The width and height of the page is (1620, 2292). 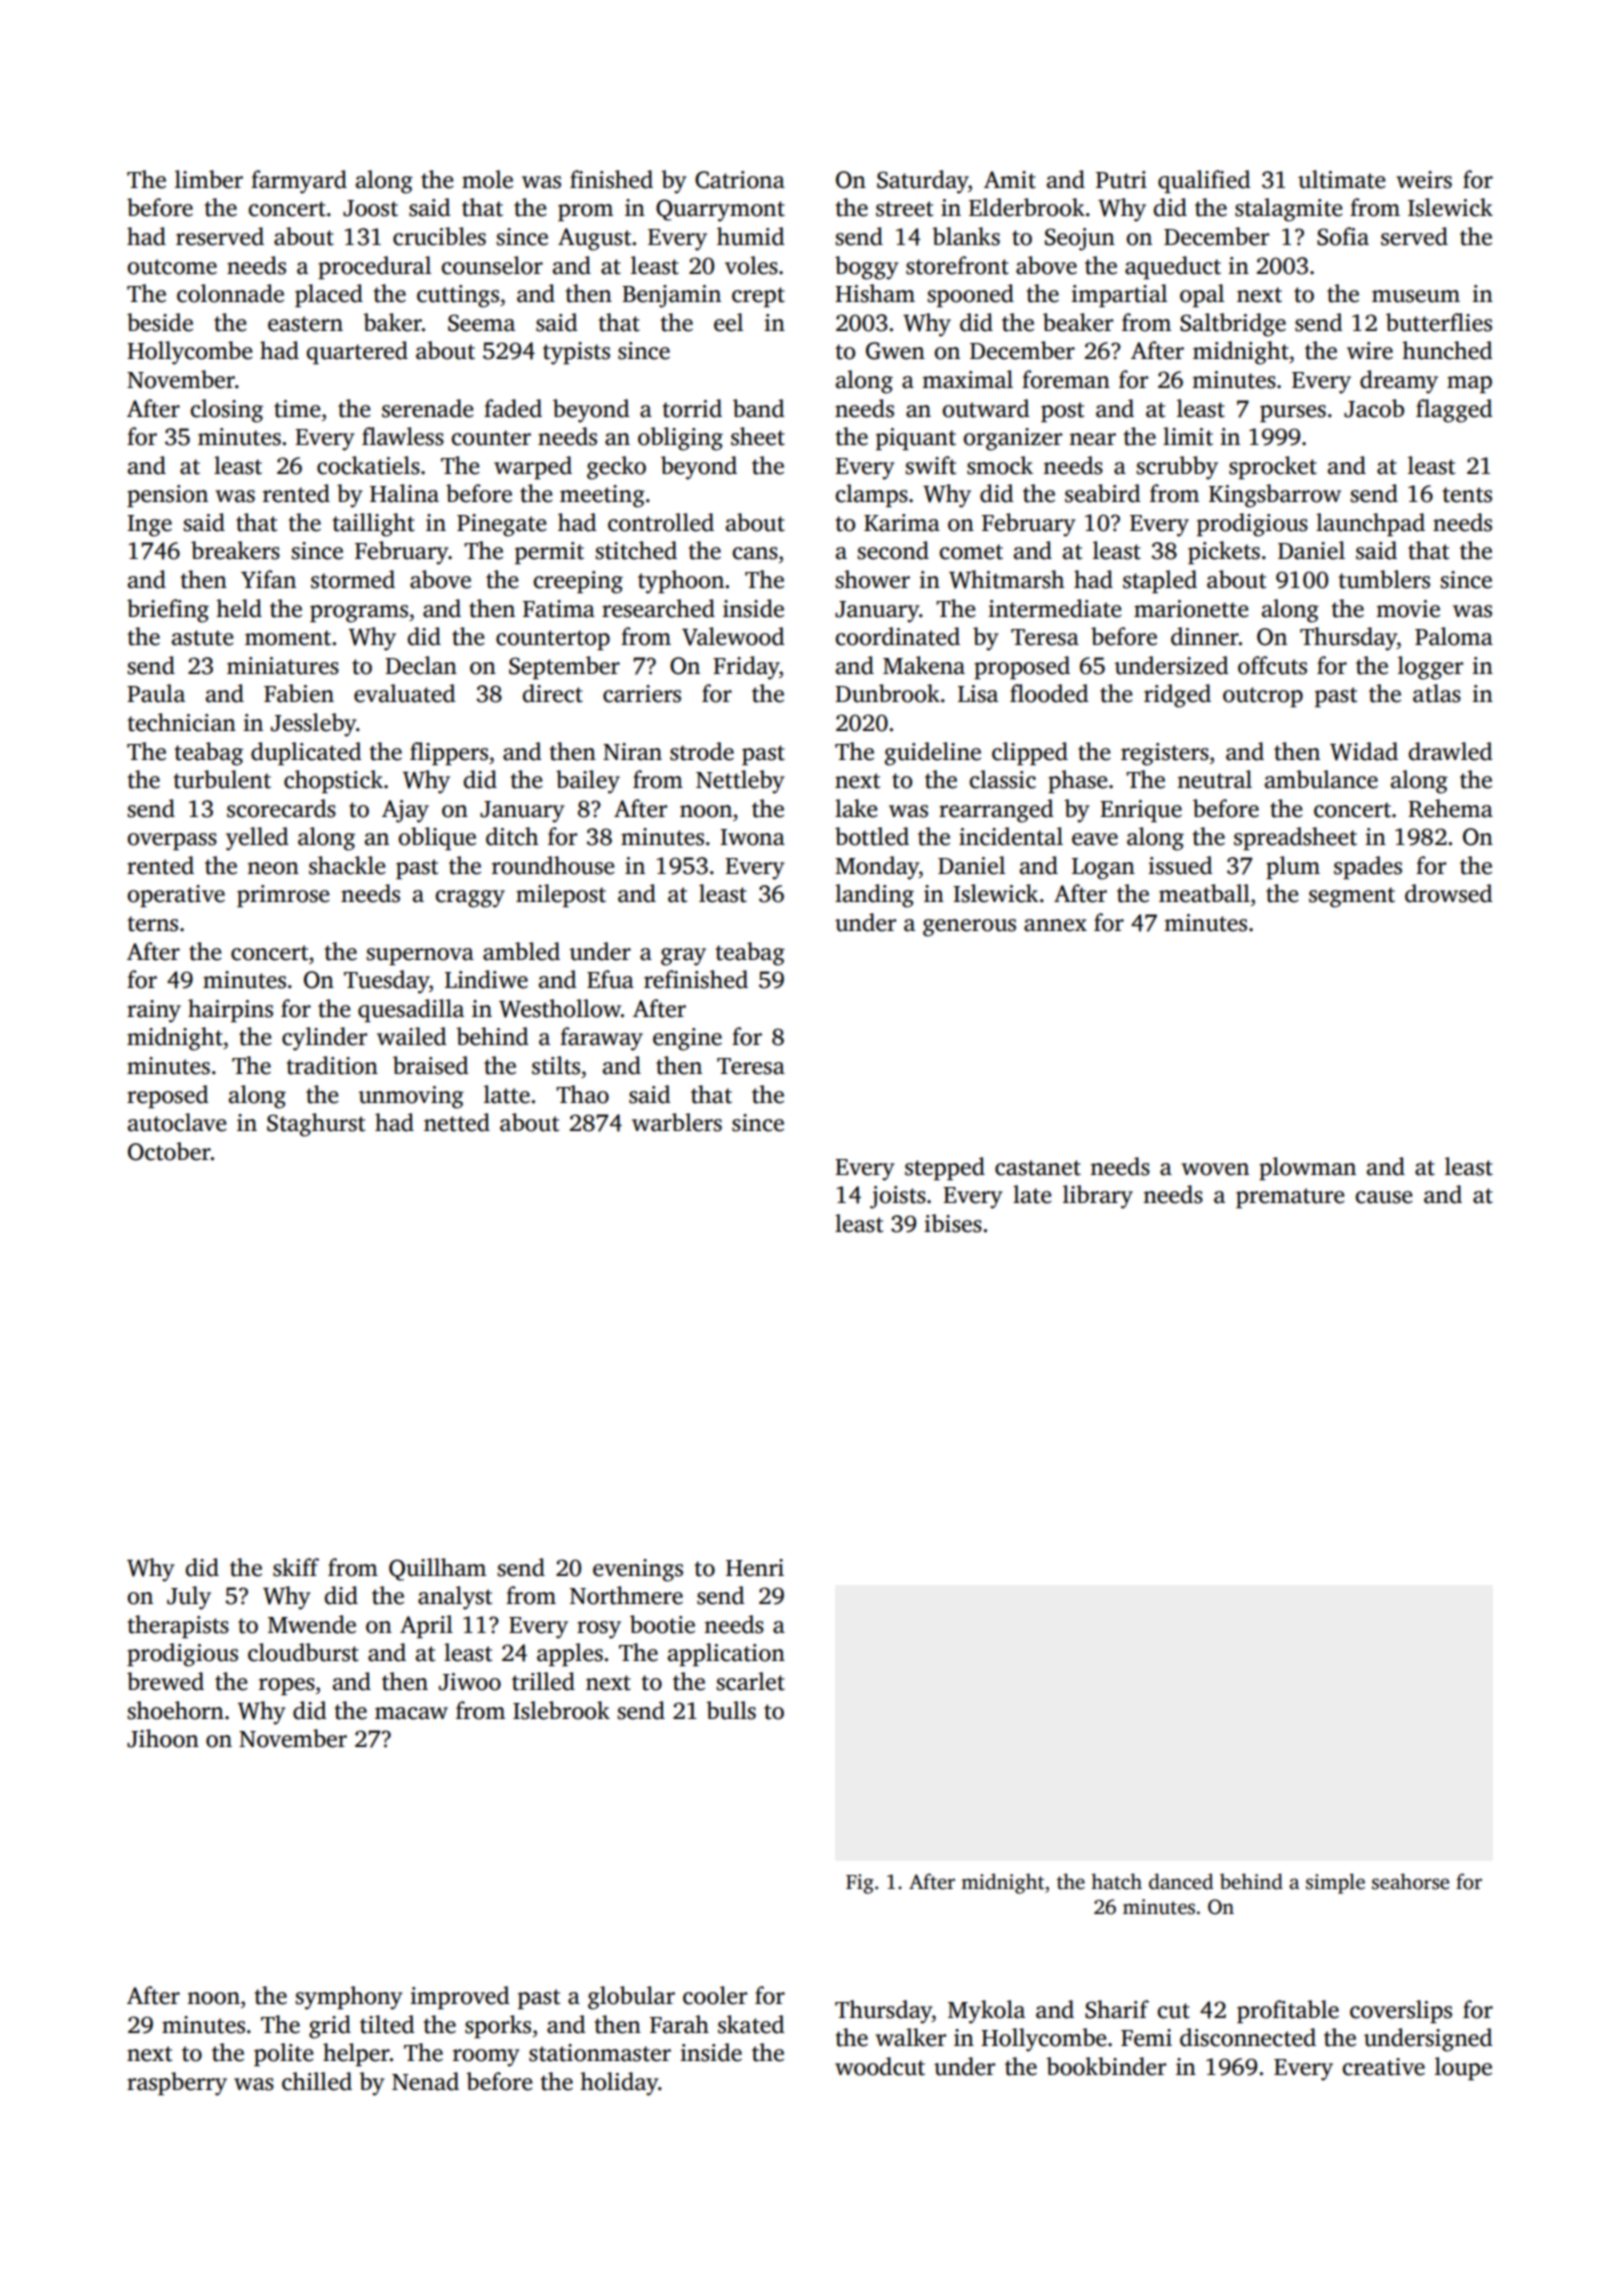 I want to click on Staghurst, so click(x=316, y=1125).
